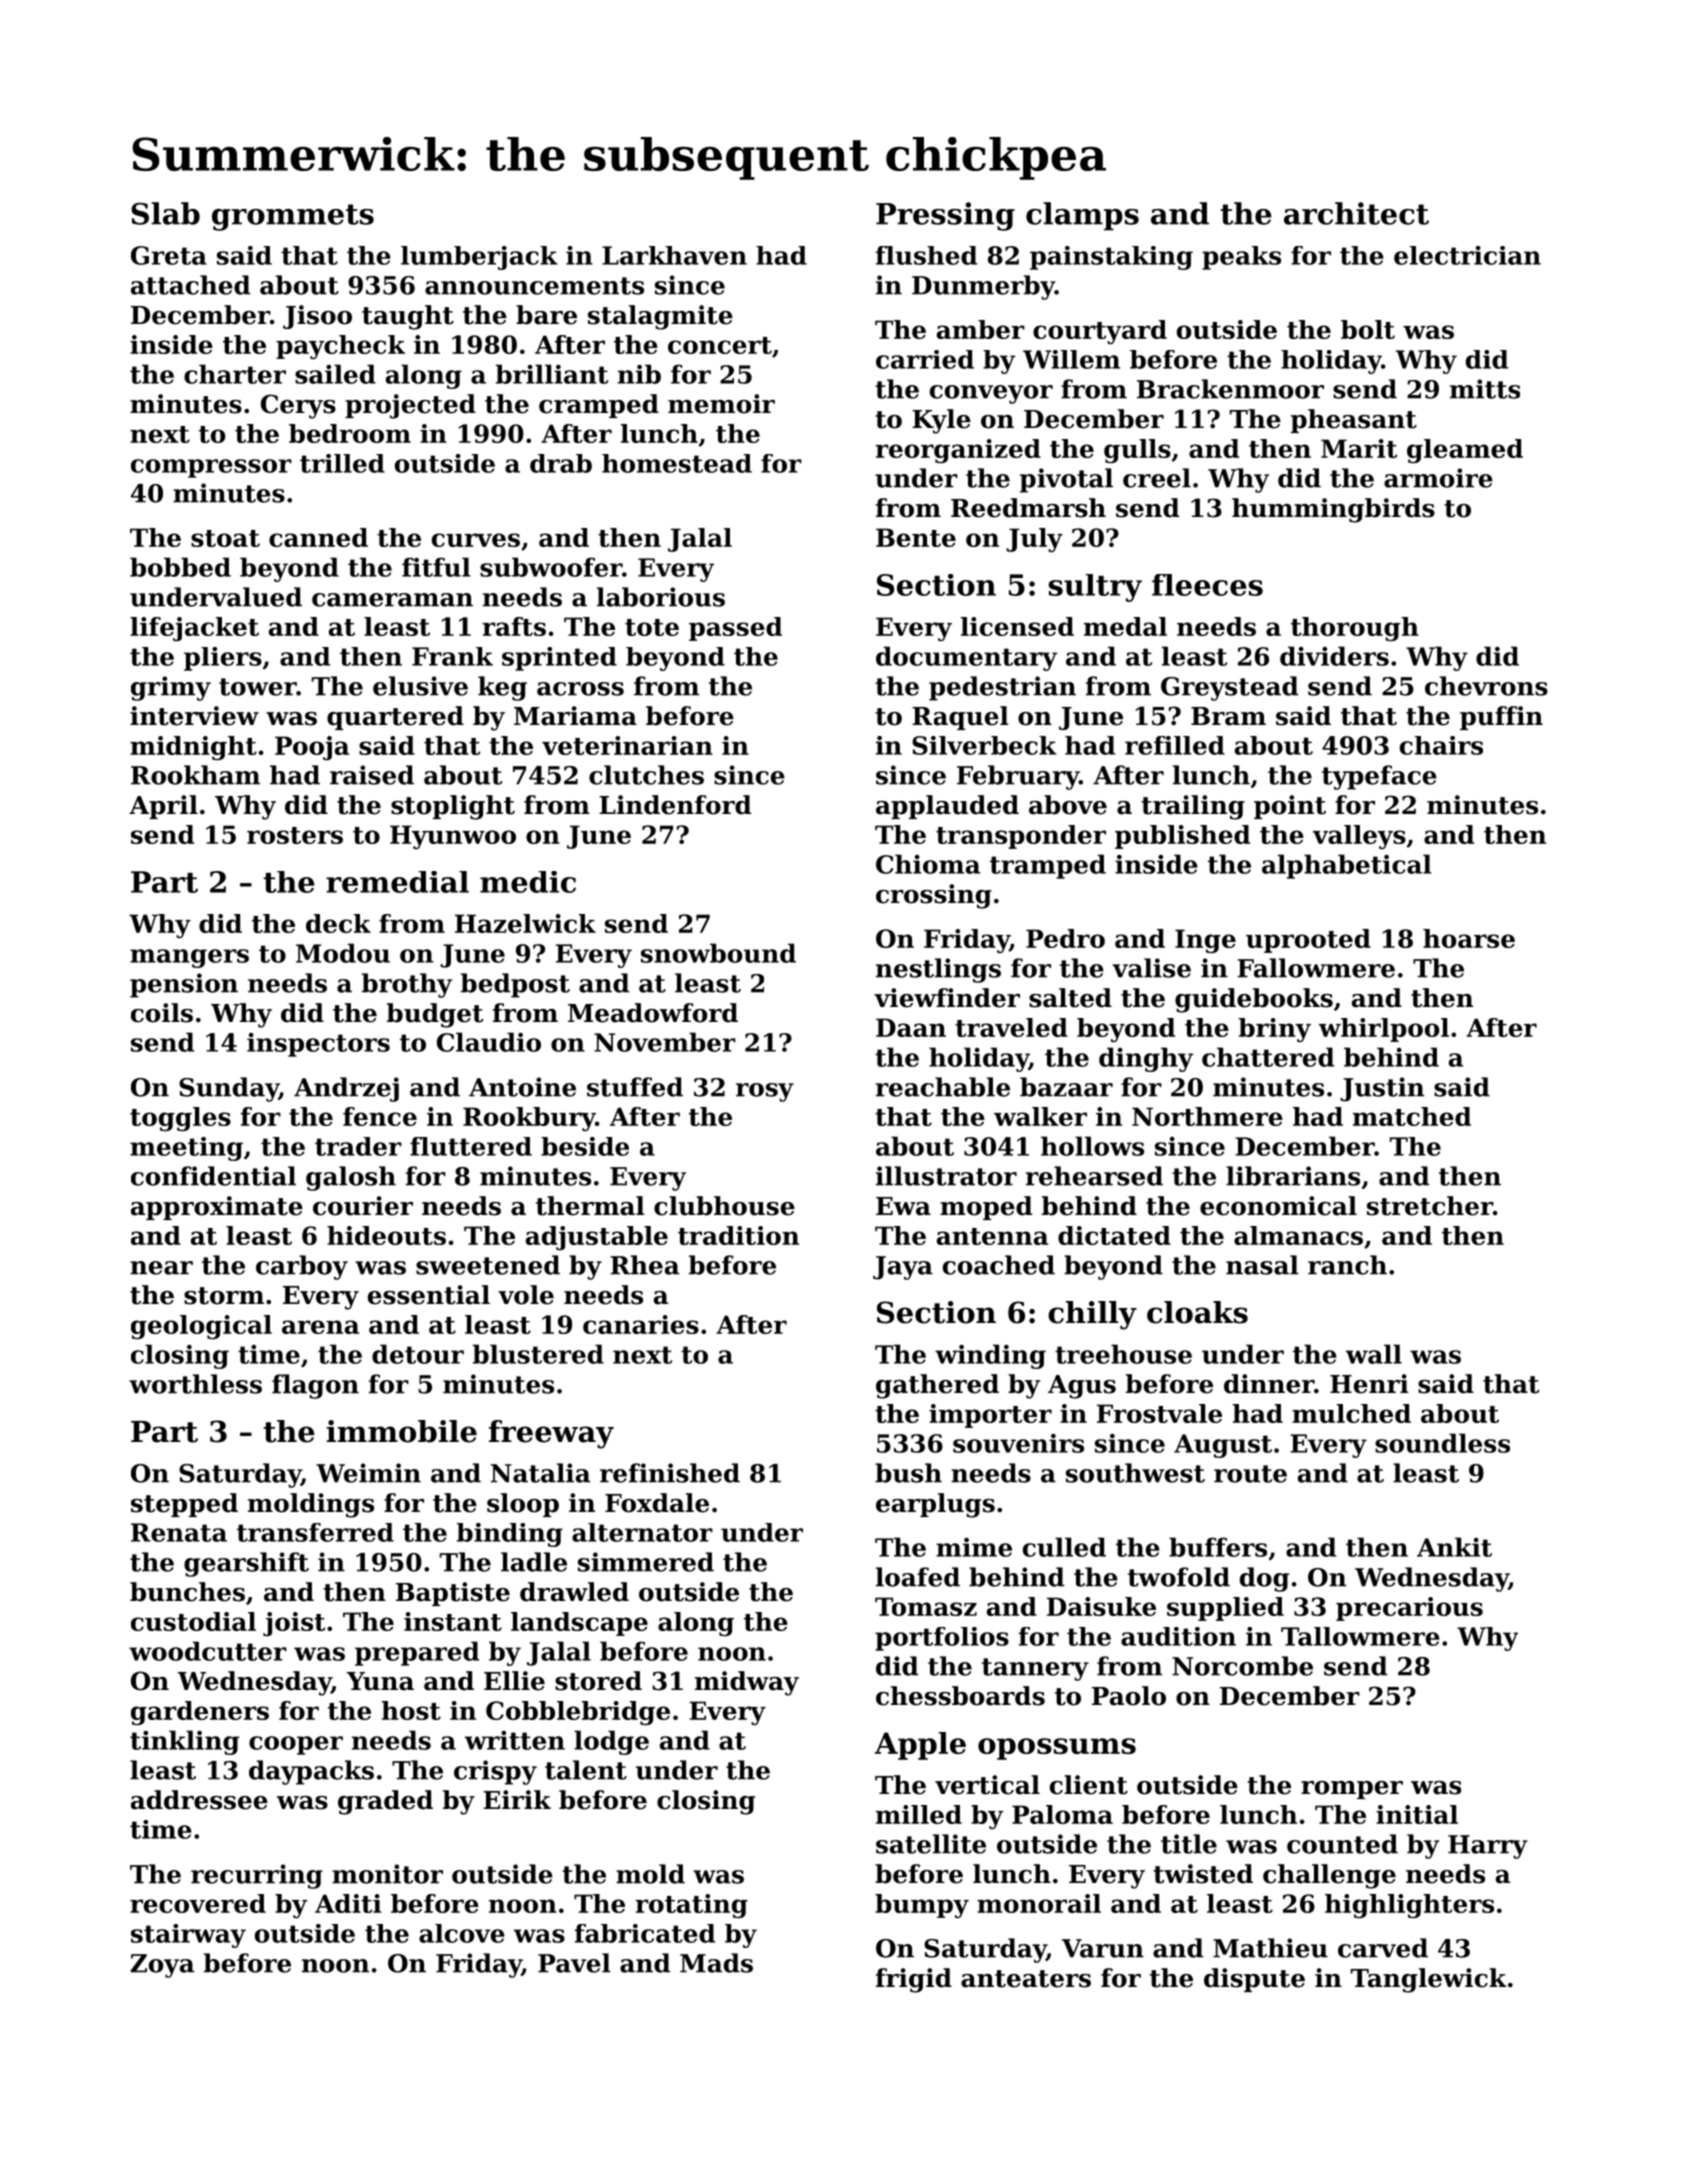 The width and height of the screenshot is (1683, 2178). I want to click on snowbound, so click(718, 953).
